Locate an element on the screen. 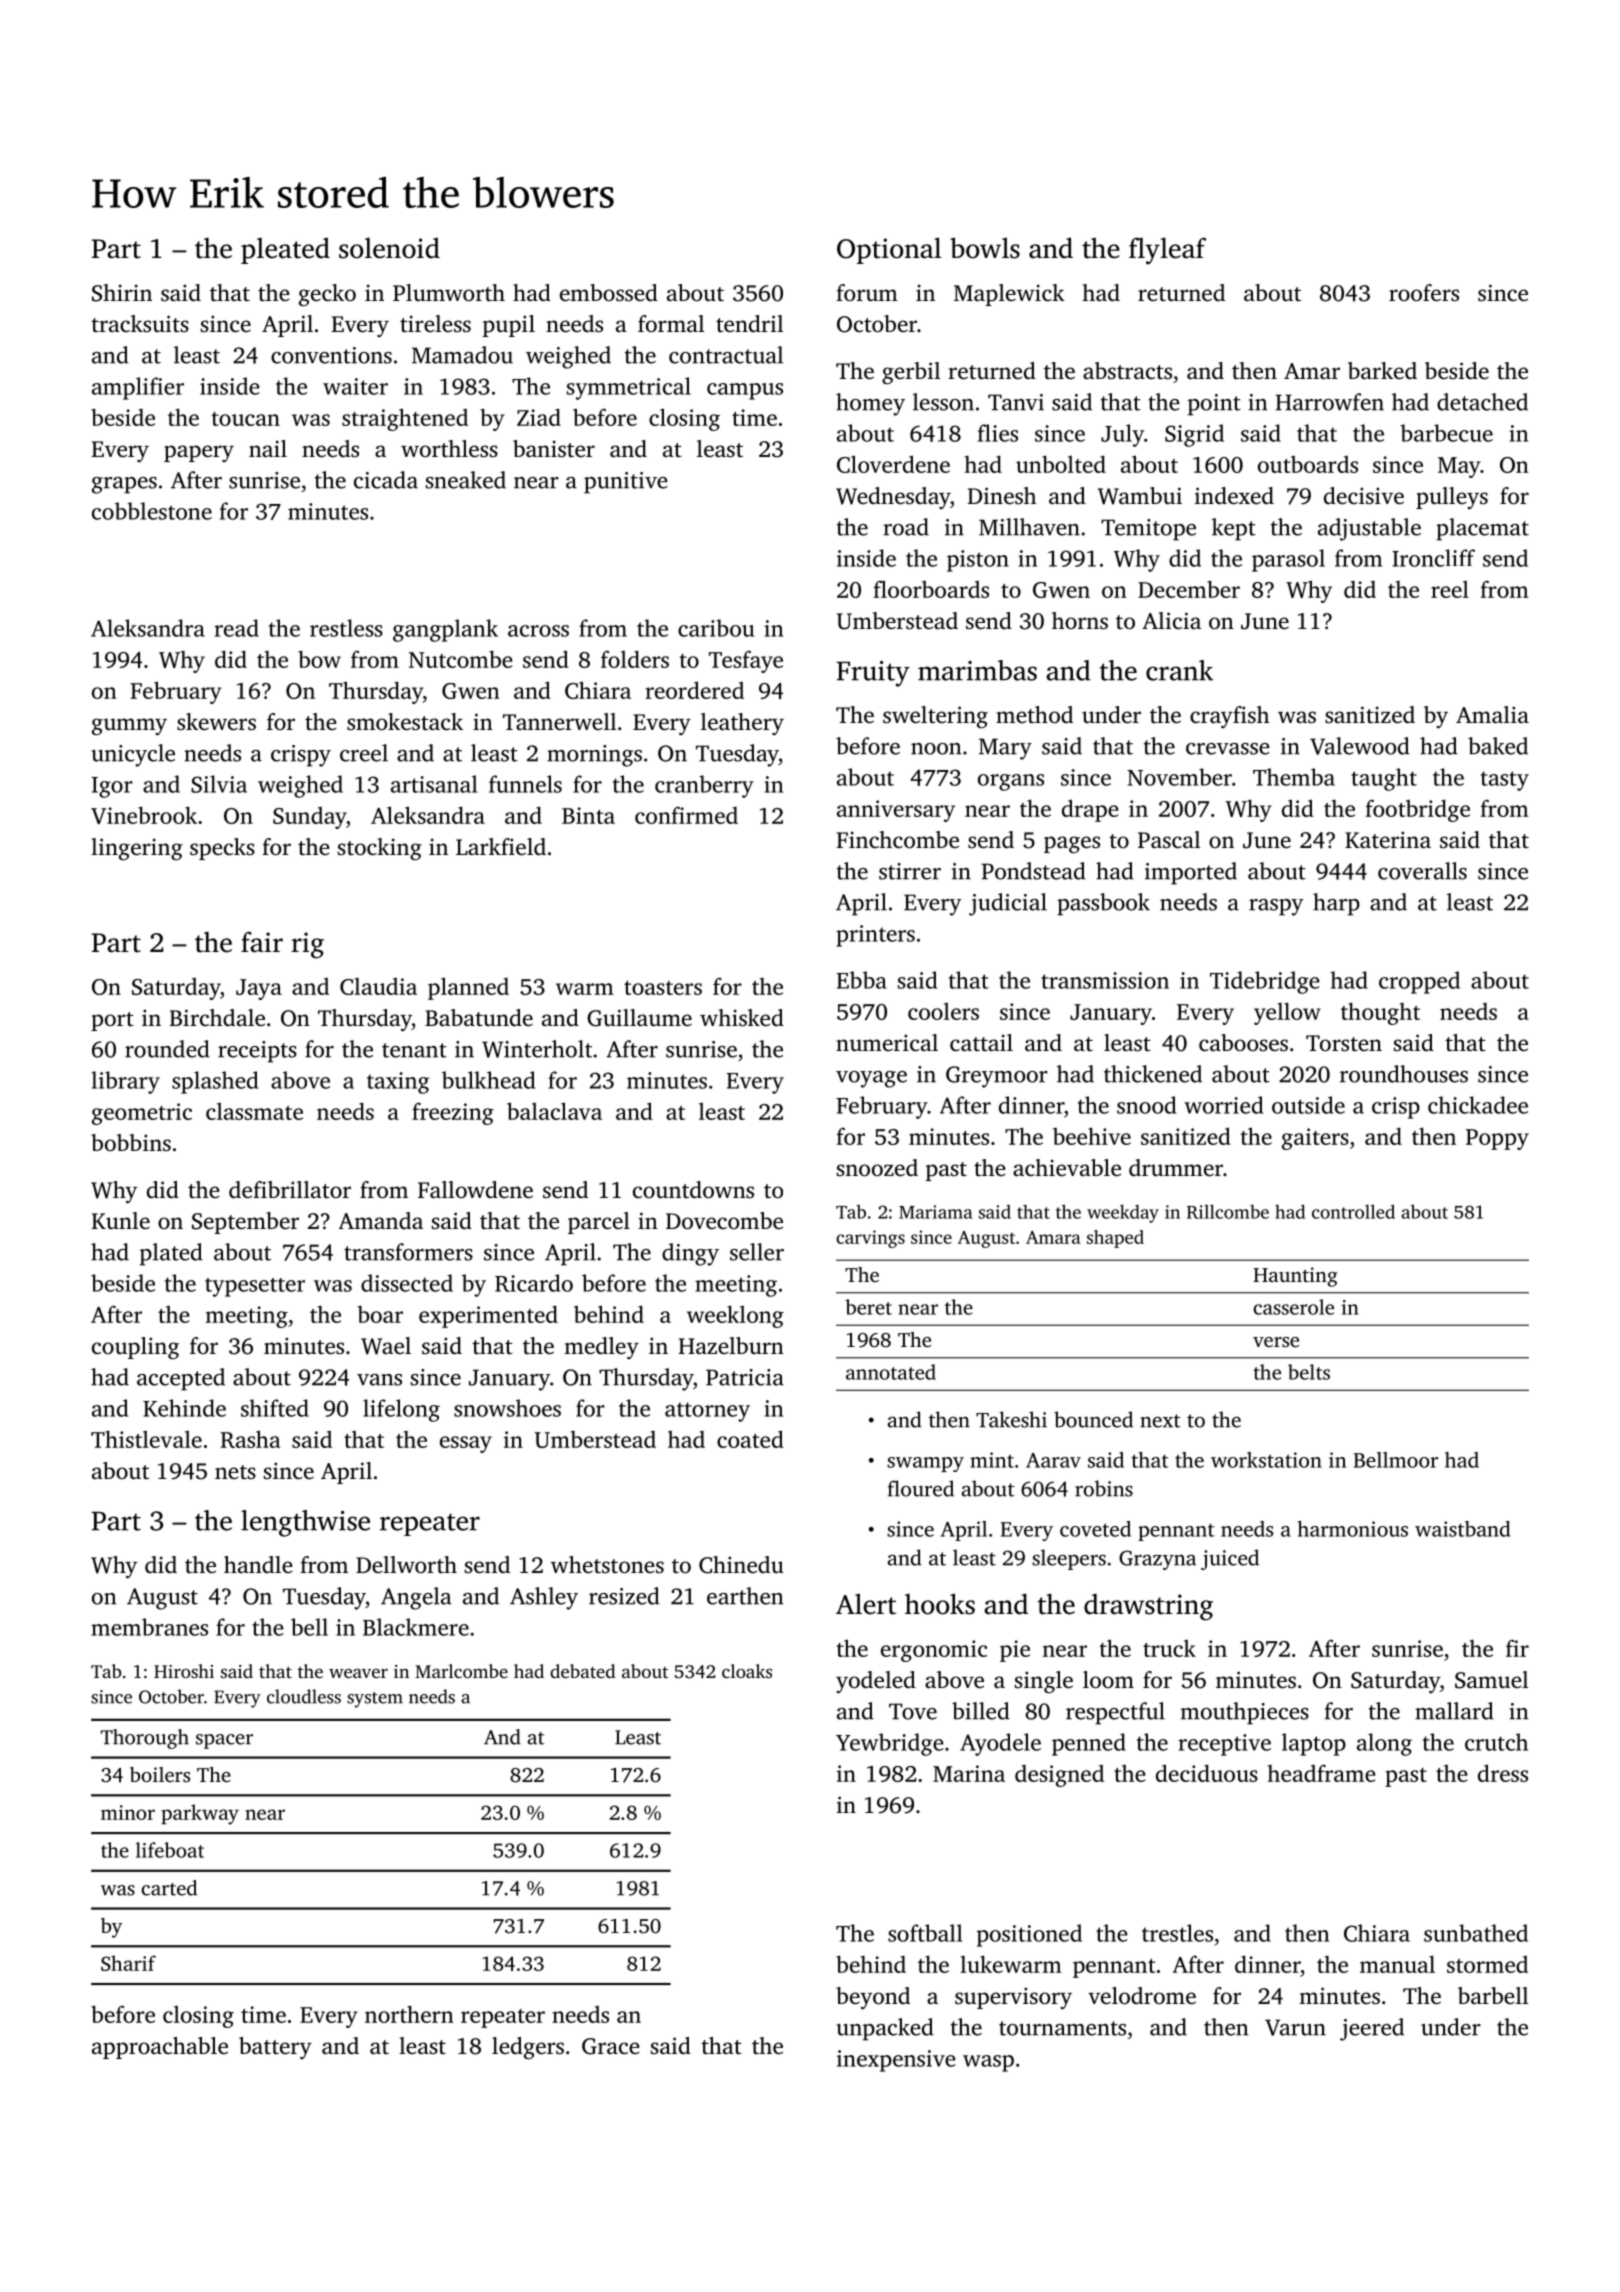  kept is located at coordinates (1234, 529).
